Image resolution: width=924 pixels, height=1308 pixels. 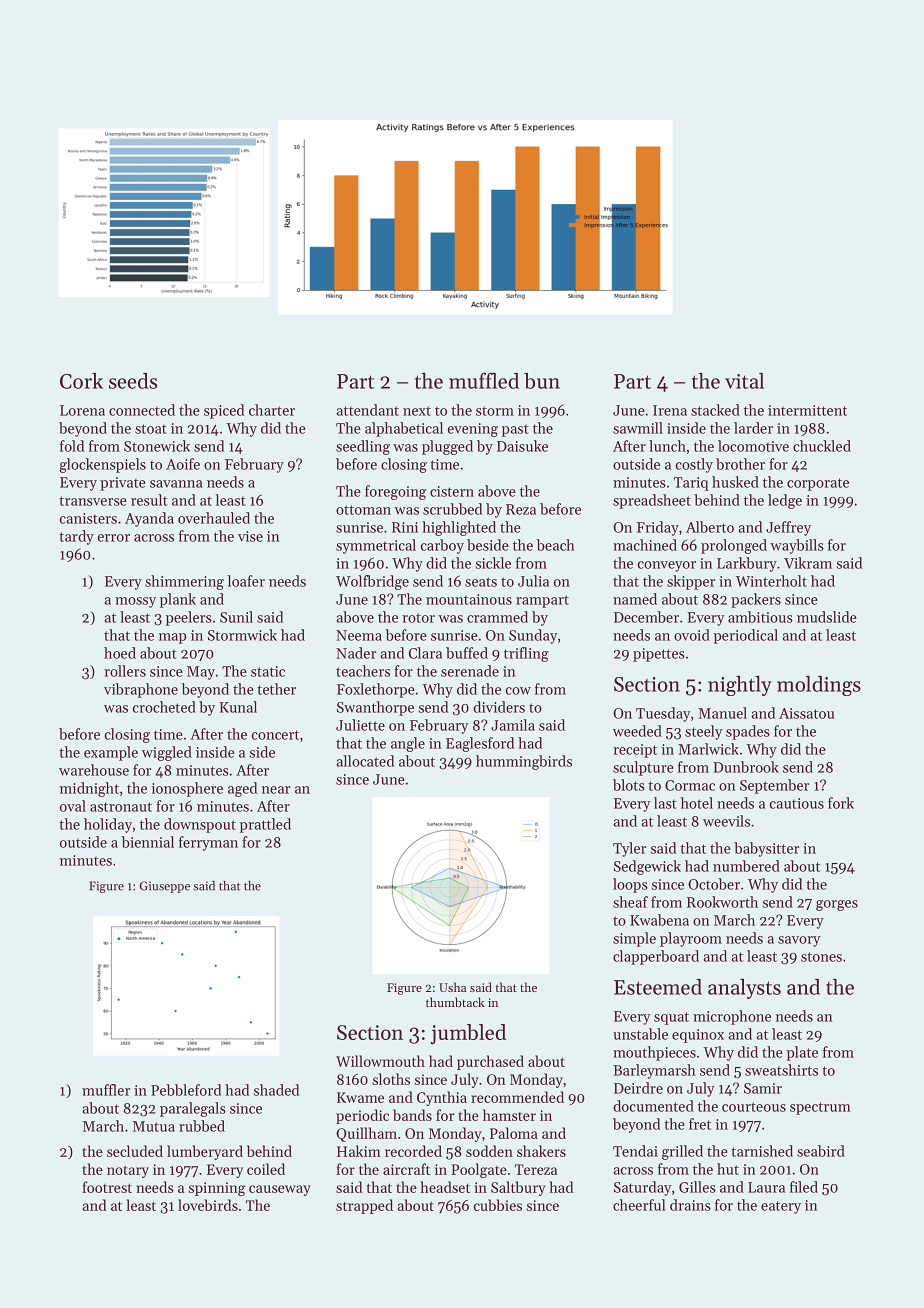 I want to click on vital, so click(x=744, y=381).
